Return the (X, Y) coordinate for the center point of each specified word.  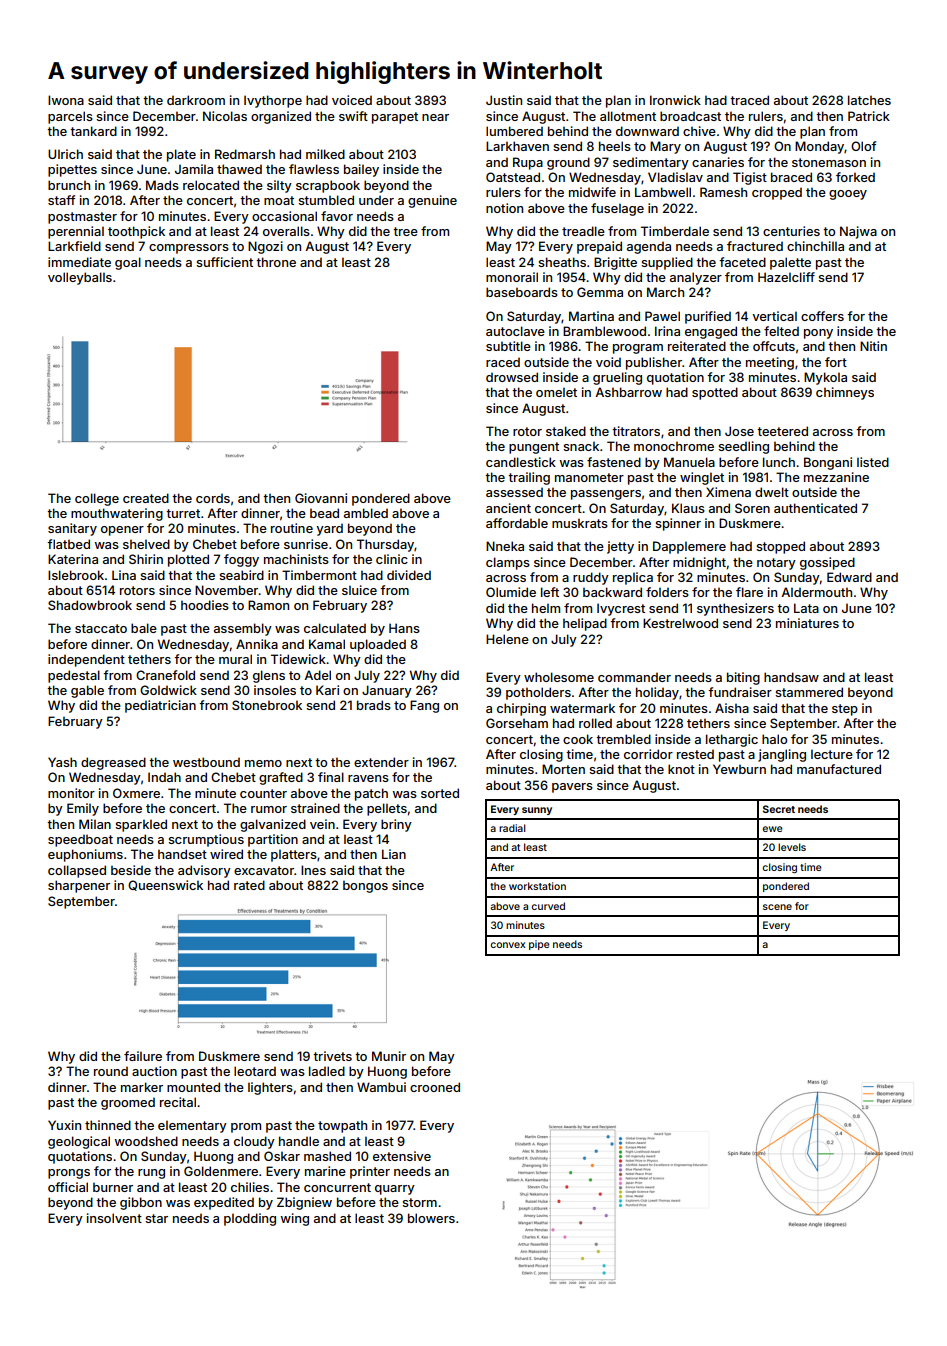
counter (263, 793)
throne (276, 262)
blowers (431, 1218)
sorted (440, 793)
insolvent (114, 1218)
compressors (189, 249)
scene (777, 907)
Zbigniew (304, 1203)
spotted (715, 393)
